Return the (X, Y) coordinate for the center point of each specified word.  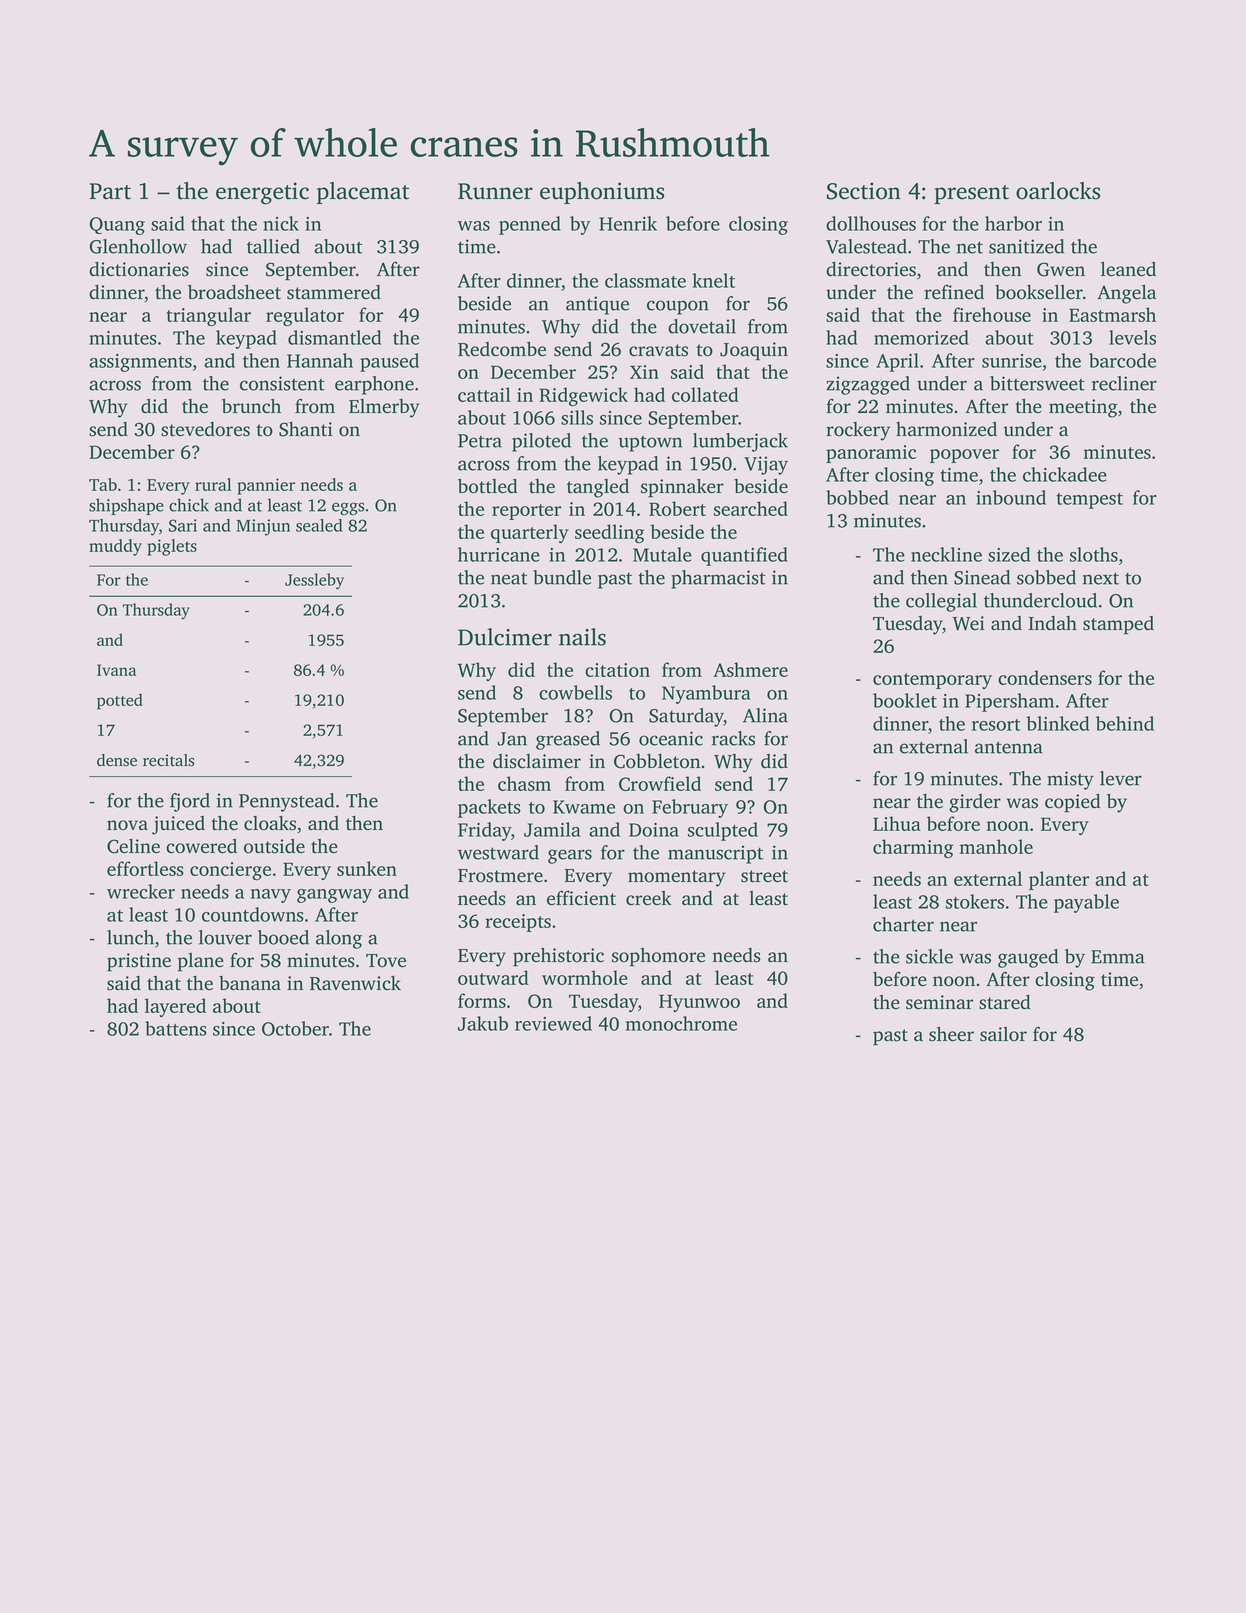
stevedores (205, 429)
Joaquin (754, 351)
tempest (1089, 501)
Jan (512, 739)
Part (110, 191)
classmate (645, 280)
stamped (1118, 625)
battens (176, 1028)
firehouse (992, 314)
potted (120, 701)
